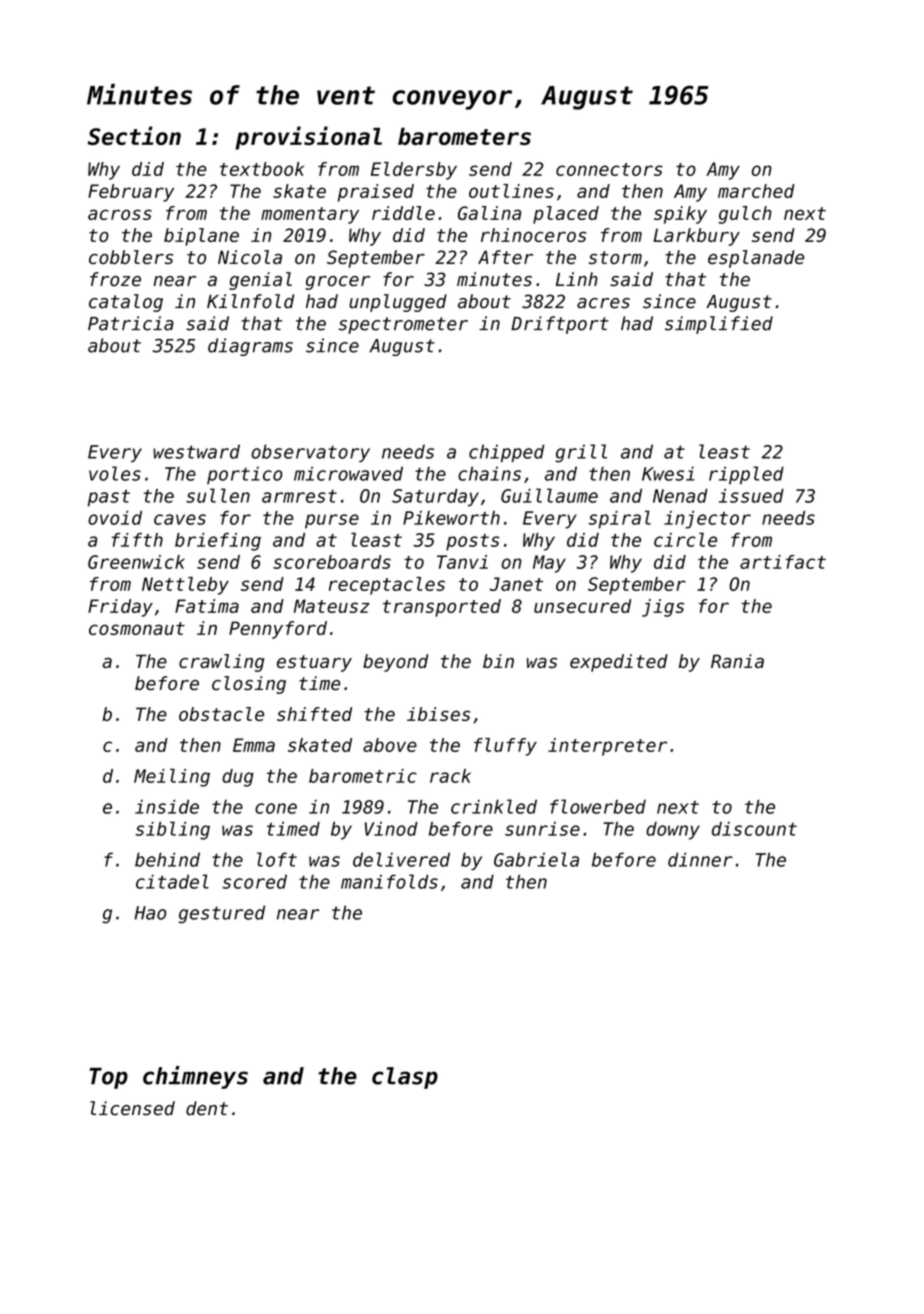 Image resolution: width=924 pixels, height=1314 pixels. Describe the element at coordinates (751, 496) in the screenshot. I see `issued` at that location.
